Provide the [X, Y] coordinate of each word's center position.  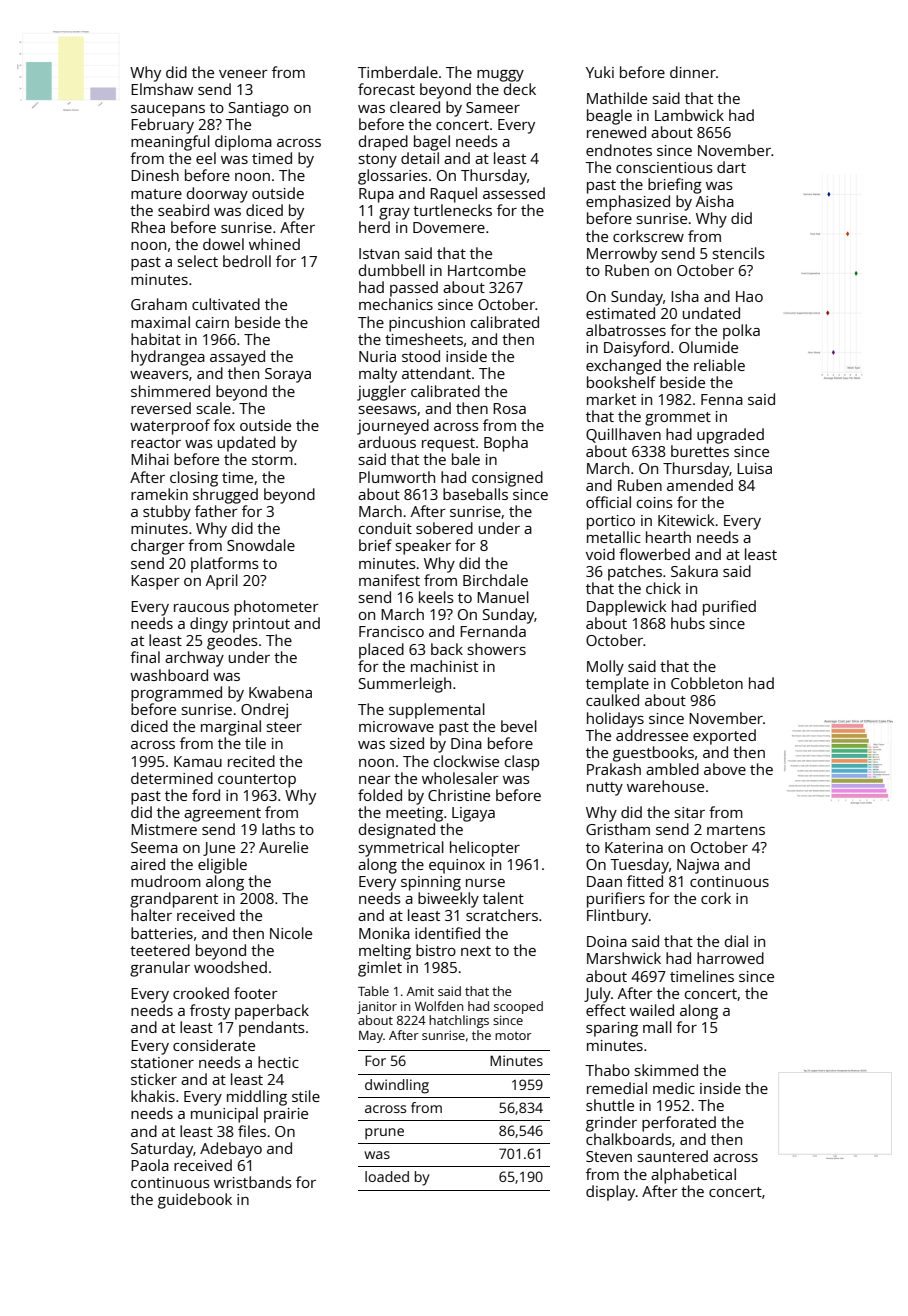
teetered [160, 950]
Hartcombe [487, 270]
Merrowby [622, 255]
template [617, 685]
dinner [693, 72]
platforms [225, 565]
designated [397, 831]
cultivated [226, 304]
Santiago [259, 109]
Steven [609, 1156]
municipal [224, 1115]
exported [724, 737]
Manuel [503, 597]
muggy [500, 76]
